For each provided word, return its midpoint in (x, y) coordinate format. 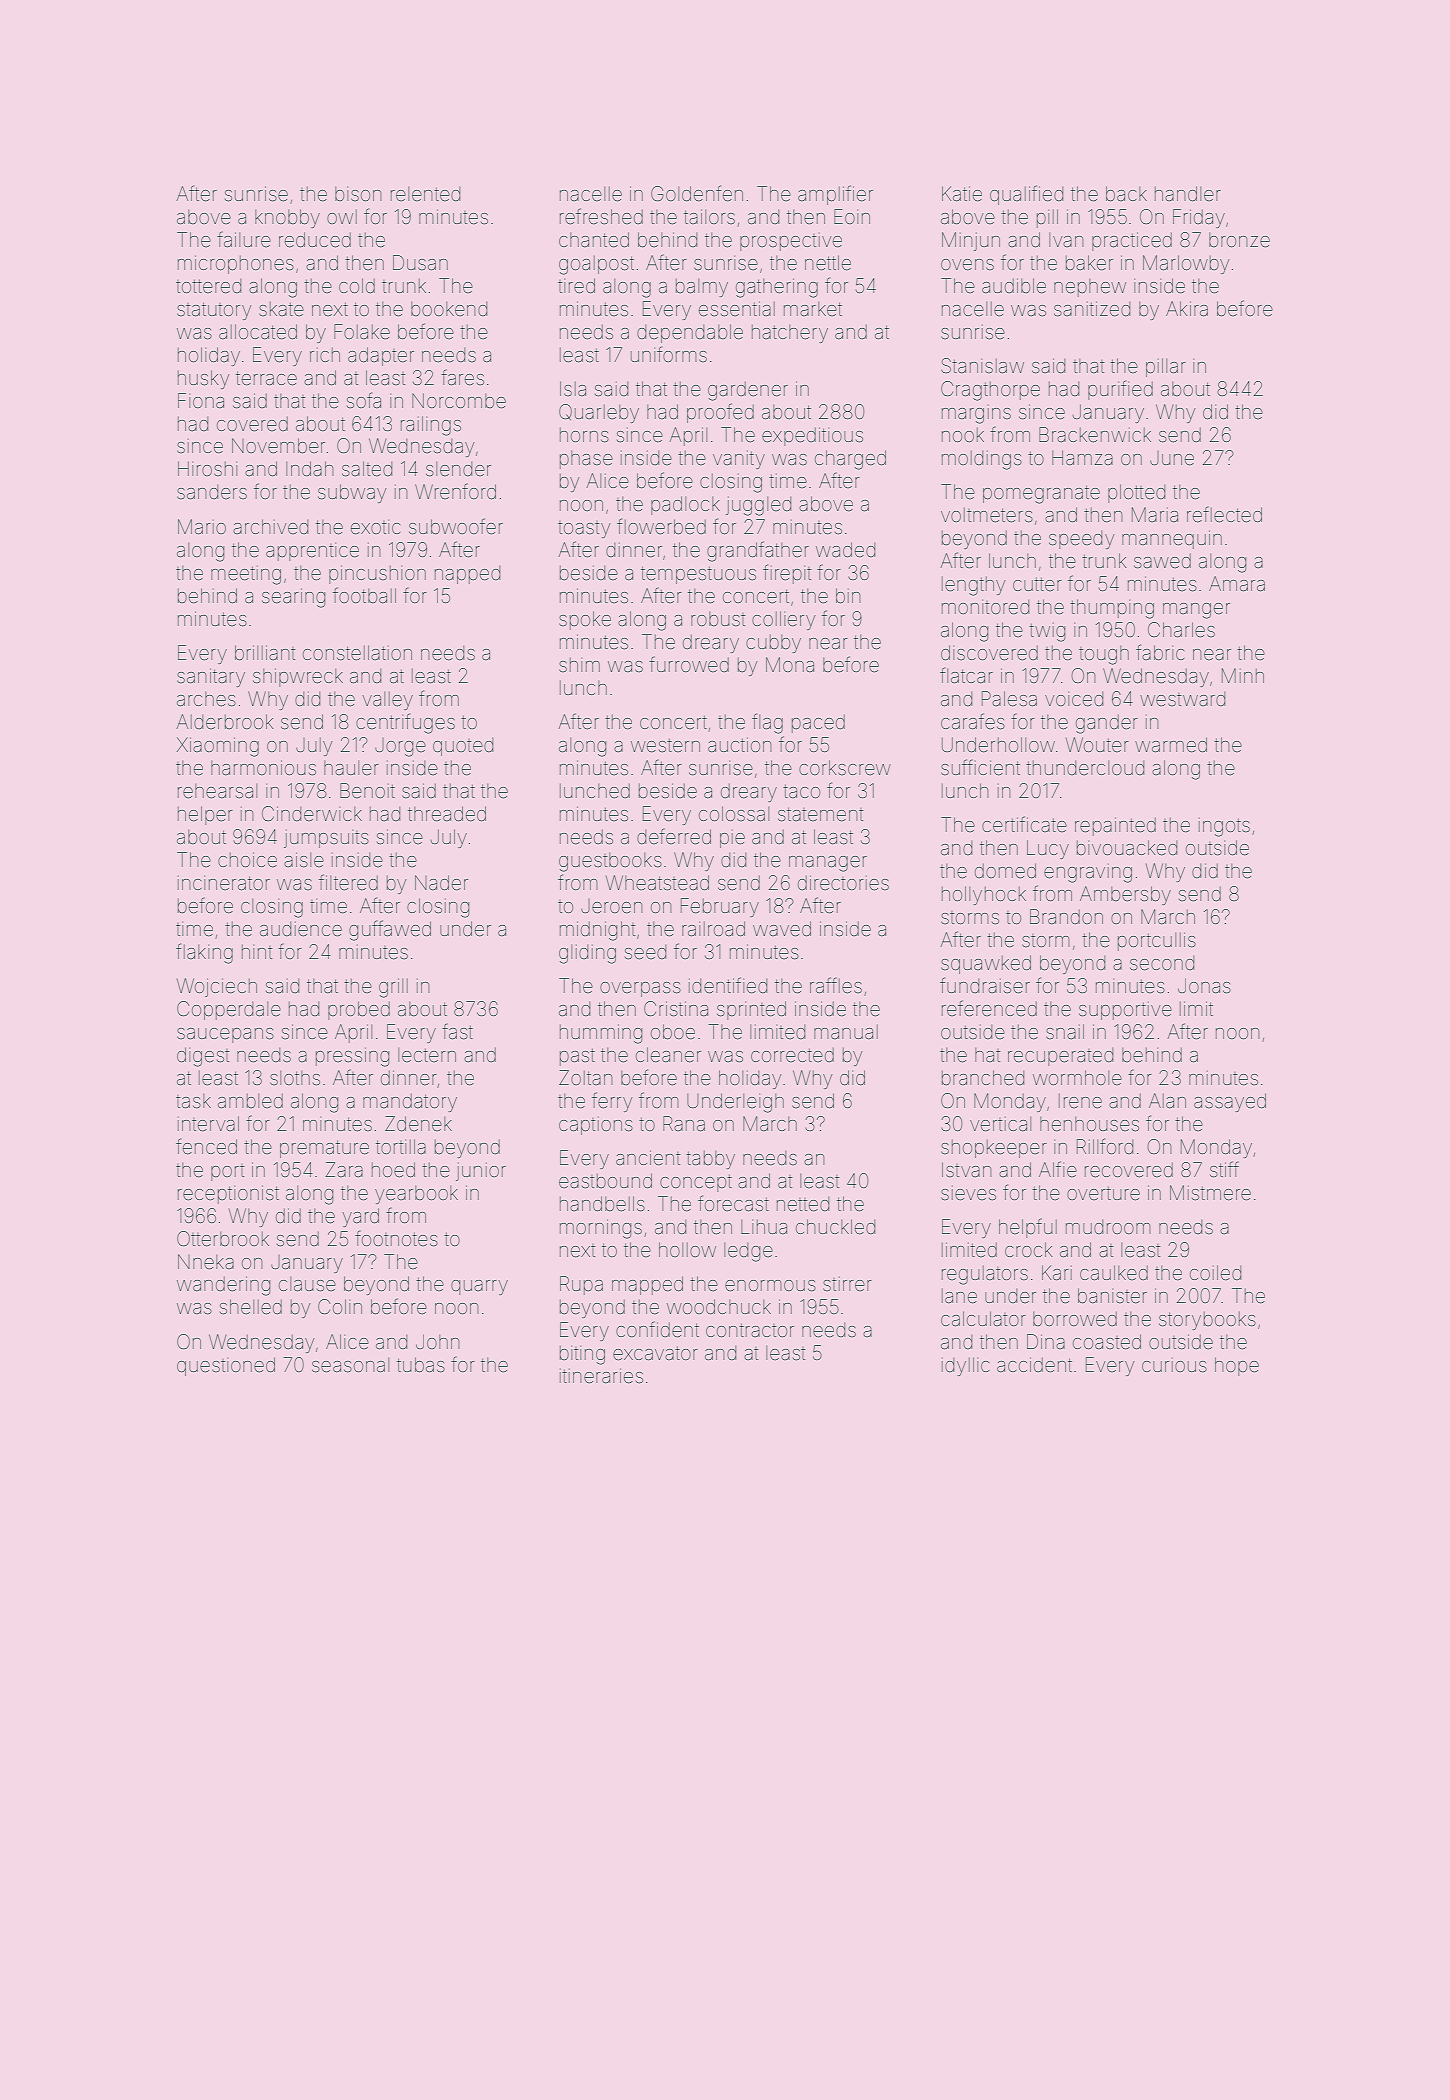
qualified (1026, 195)
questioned (226, 1366)
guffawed (390, 930)
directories (843, 883)
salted (367, 468)
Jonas (1204, 985)
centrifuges (405, 723)
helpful (1028, 1228)
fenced (206, 1146)
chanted (594, 239)
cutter (1037, 584)
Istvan (966, 1169)
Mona (790, 664)
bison (358, 194)
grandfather (758, 551)
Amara (1237, 583)
